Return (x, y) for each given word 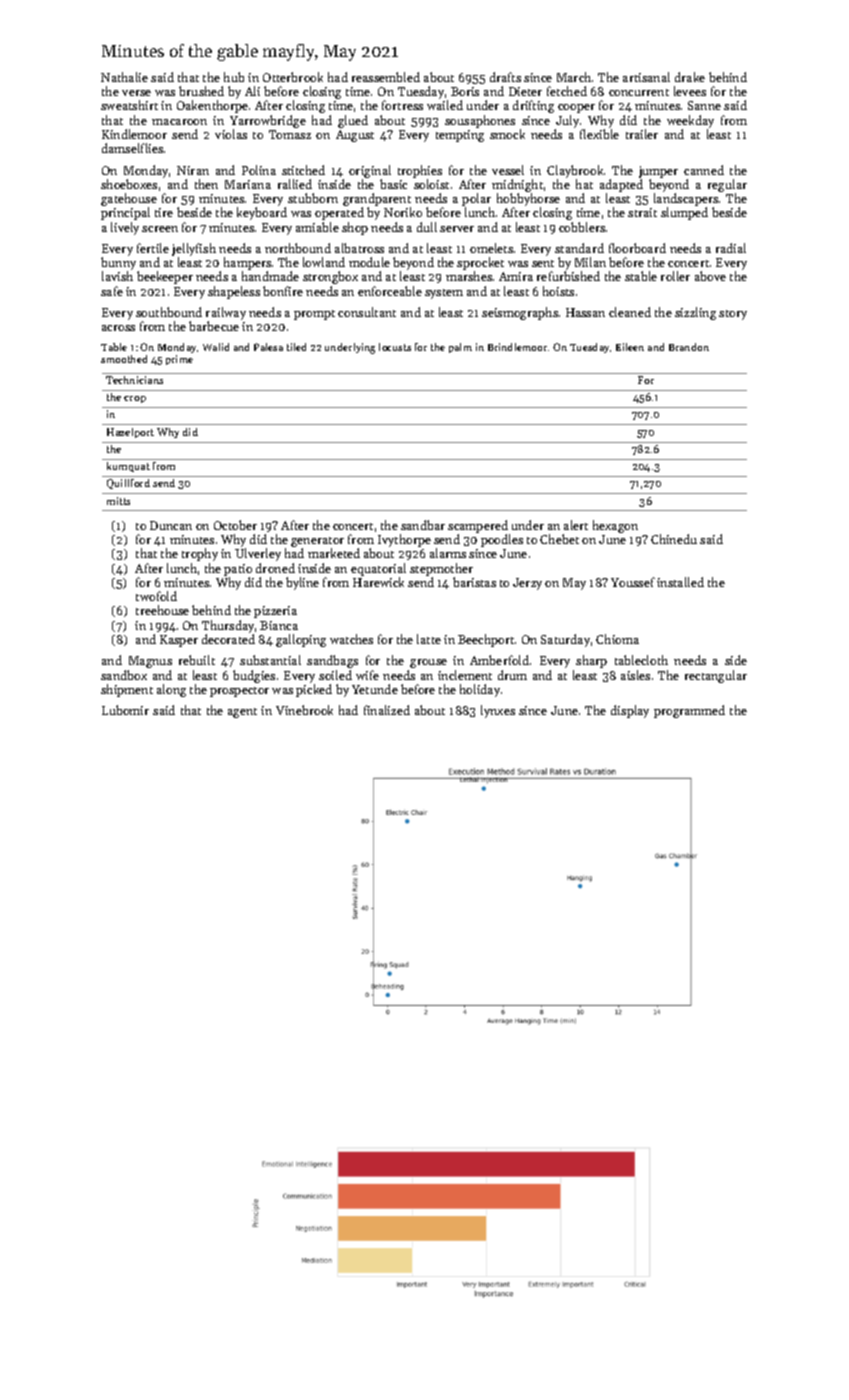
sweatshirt (129, 105)
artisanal (646, 77)
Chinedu (674, 539)
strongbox (330, 277)
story (733, 315)
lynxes (498, 711)
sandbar (423, 525)
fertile (153, 248)
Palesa (268, 347)
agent (242, 713)
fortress (402, 105)
